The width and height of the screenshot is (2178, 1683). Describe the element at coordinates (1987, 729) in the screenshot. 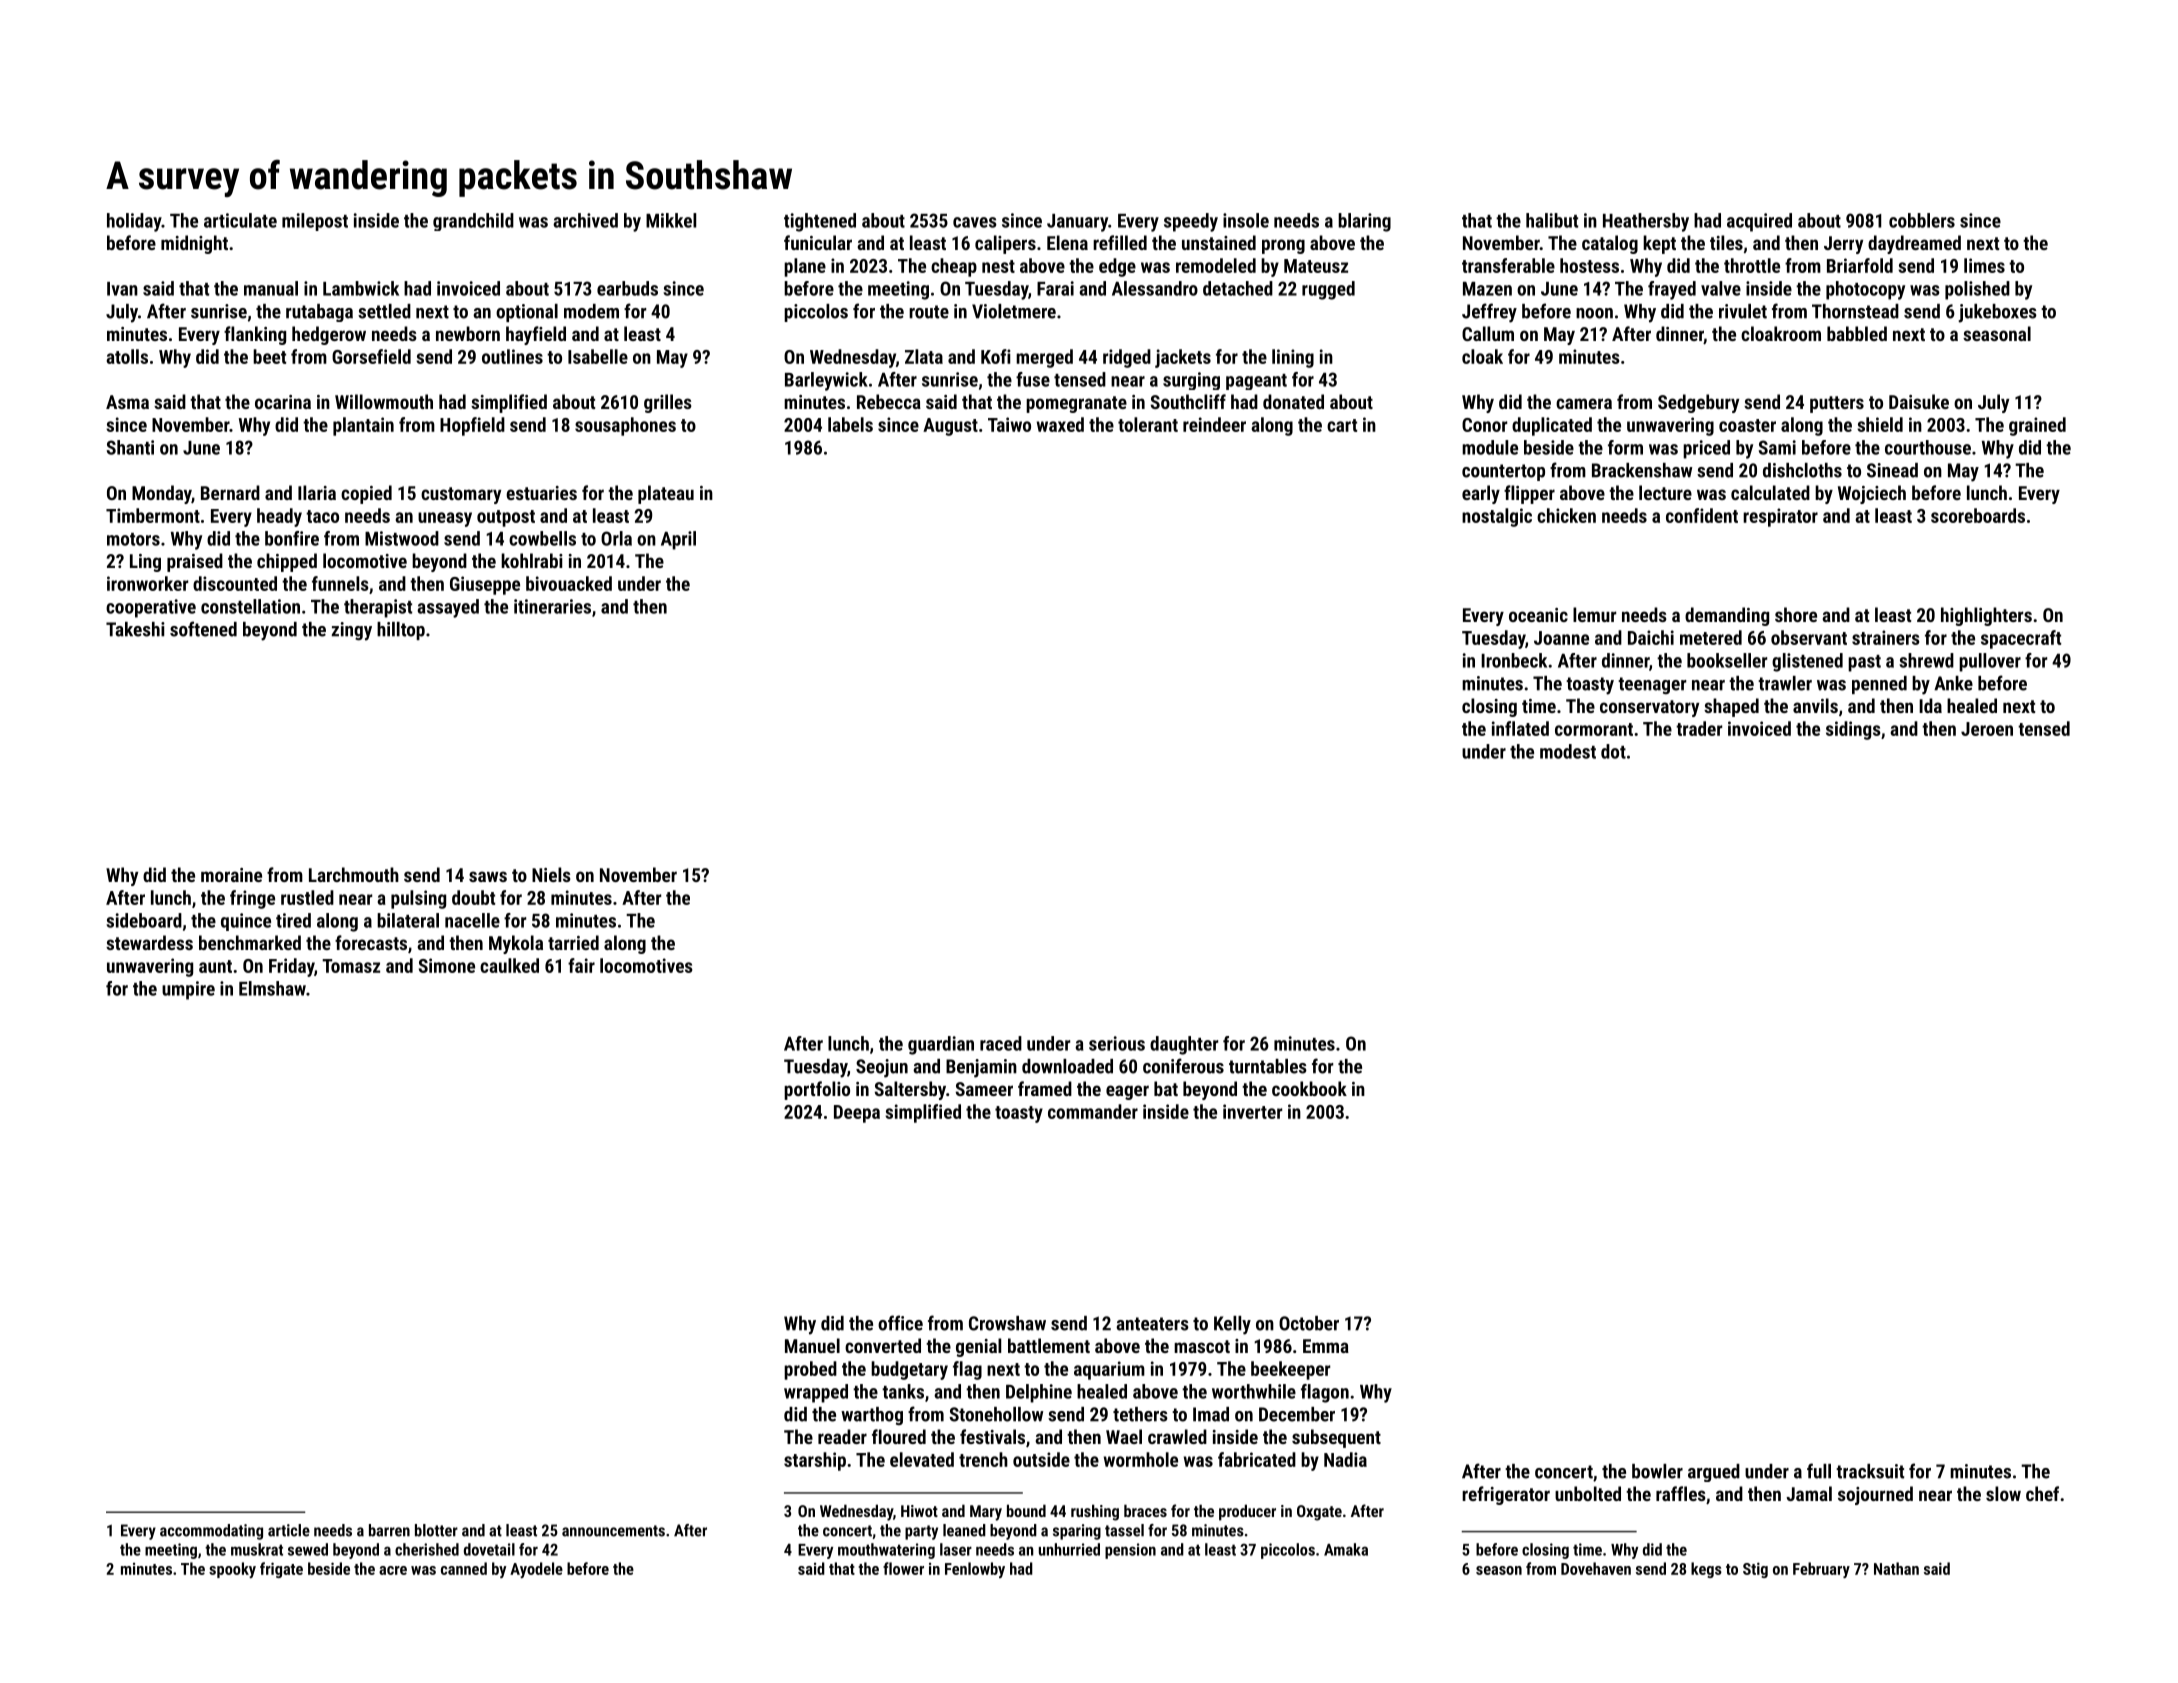

I see `Jeroen` at that location.
